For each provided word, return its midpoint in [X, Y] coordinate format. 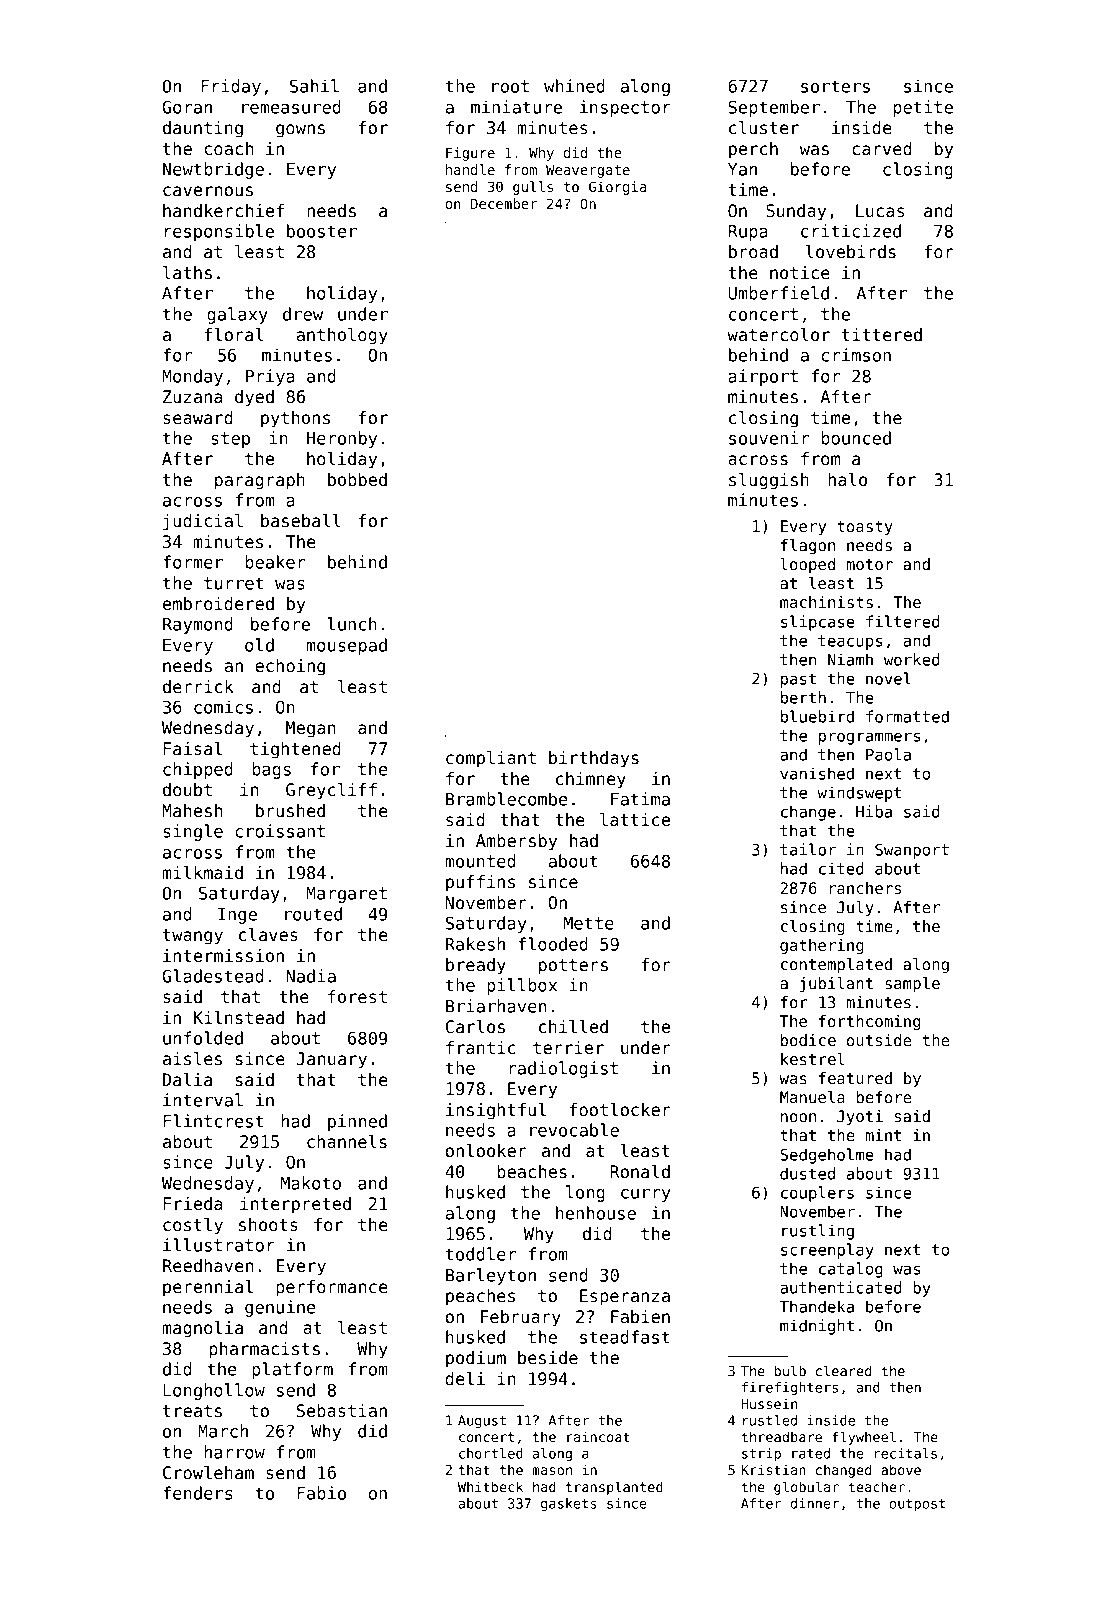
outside [879, 1040]
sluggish [769, 481]
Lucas [880, 211]
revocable [574, 1130]
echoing [290, 667]
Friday [231, 87]
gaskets [569, 1505]
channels [347, 1142]
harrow [235, 1452]
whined [574, 86]
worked [911, 659]
